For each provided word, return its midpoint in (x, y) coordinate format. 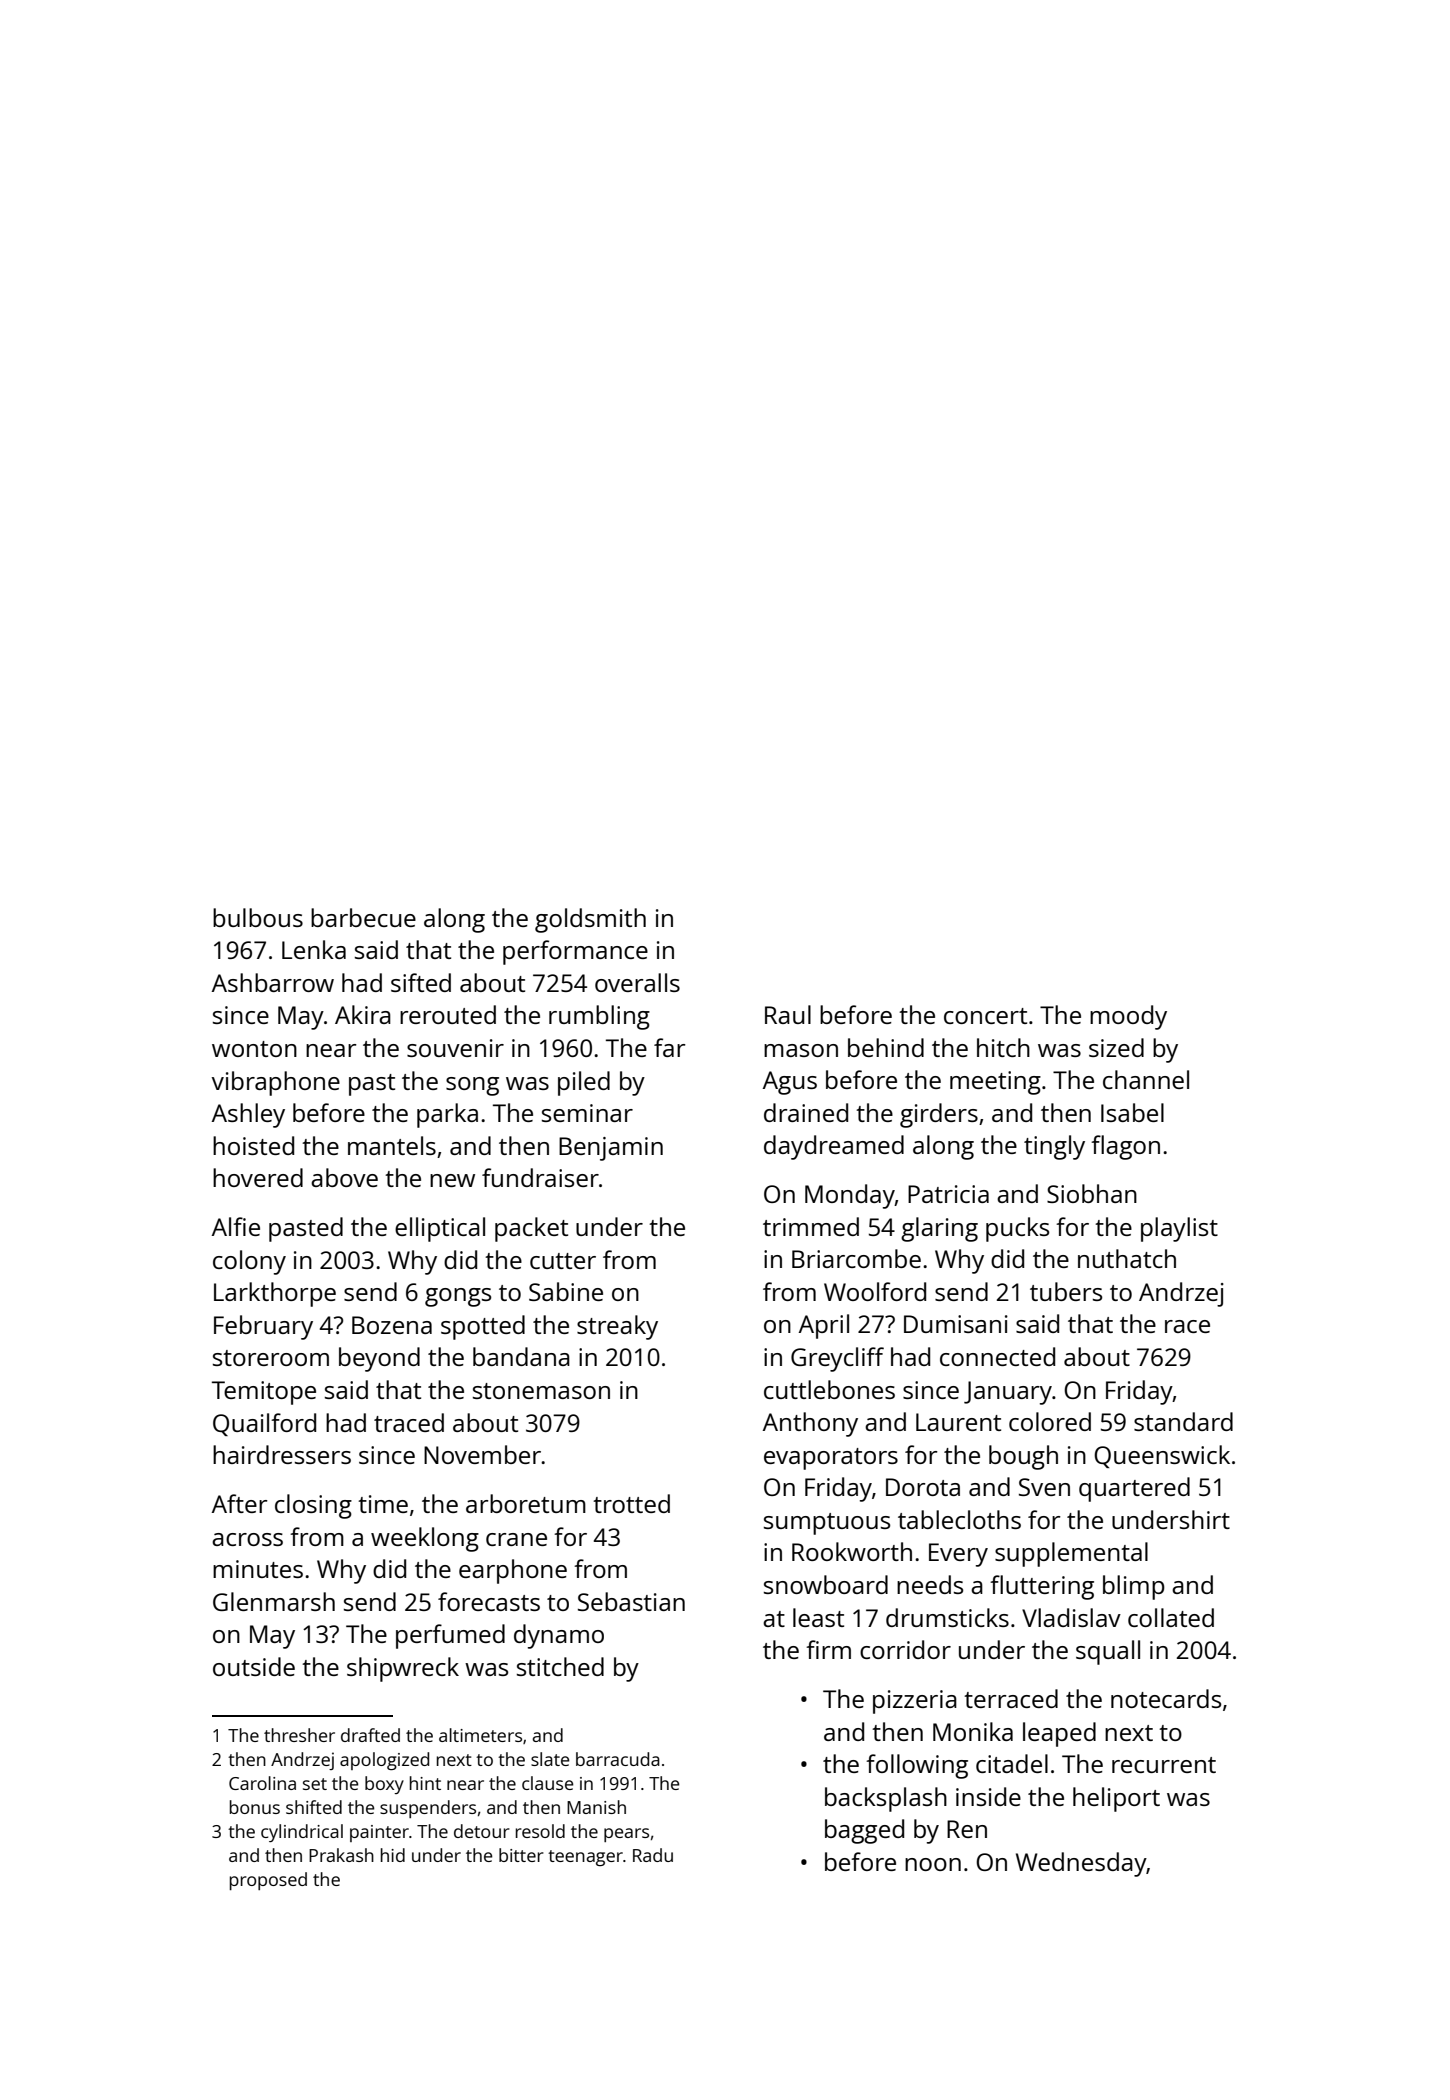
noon (933, 1864)
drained (806, 1112)
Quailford (264, 1424)
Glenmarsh (274, 1601)
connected (997, 1356)
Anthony (810, 1424)
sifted (421, 982)
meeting (995, 1083)
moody (1128, 1017)
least (818, 1617)
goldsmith (590, 920)
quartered (1134, 1489)
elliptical (440, 1229)
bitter (521, 1855)
